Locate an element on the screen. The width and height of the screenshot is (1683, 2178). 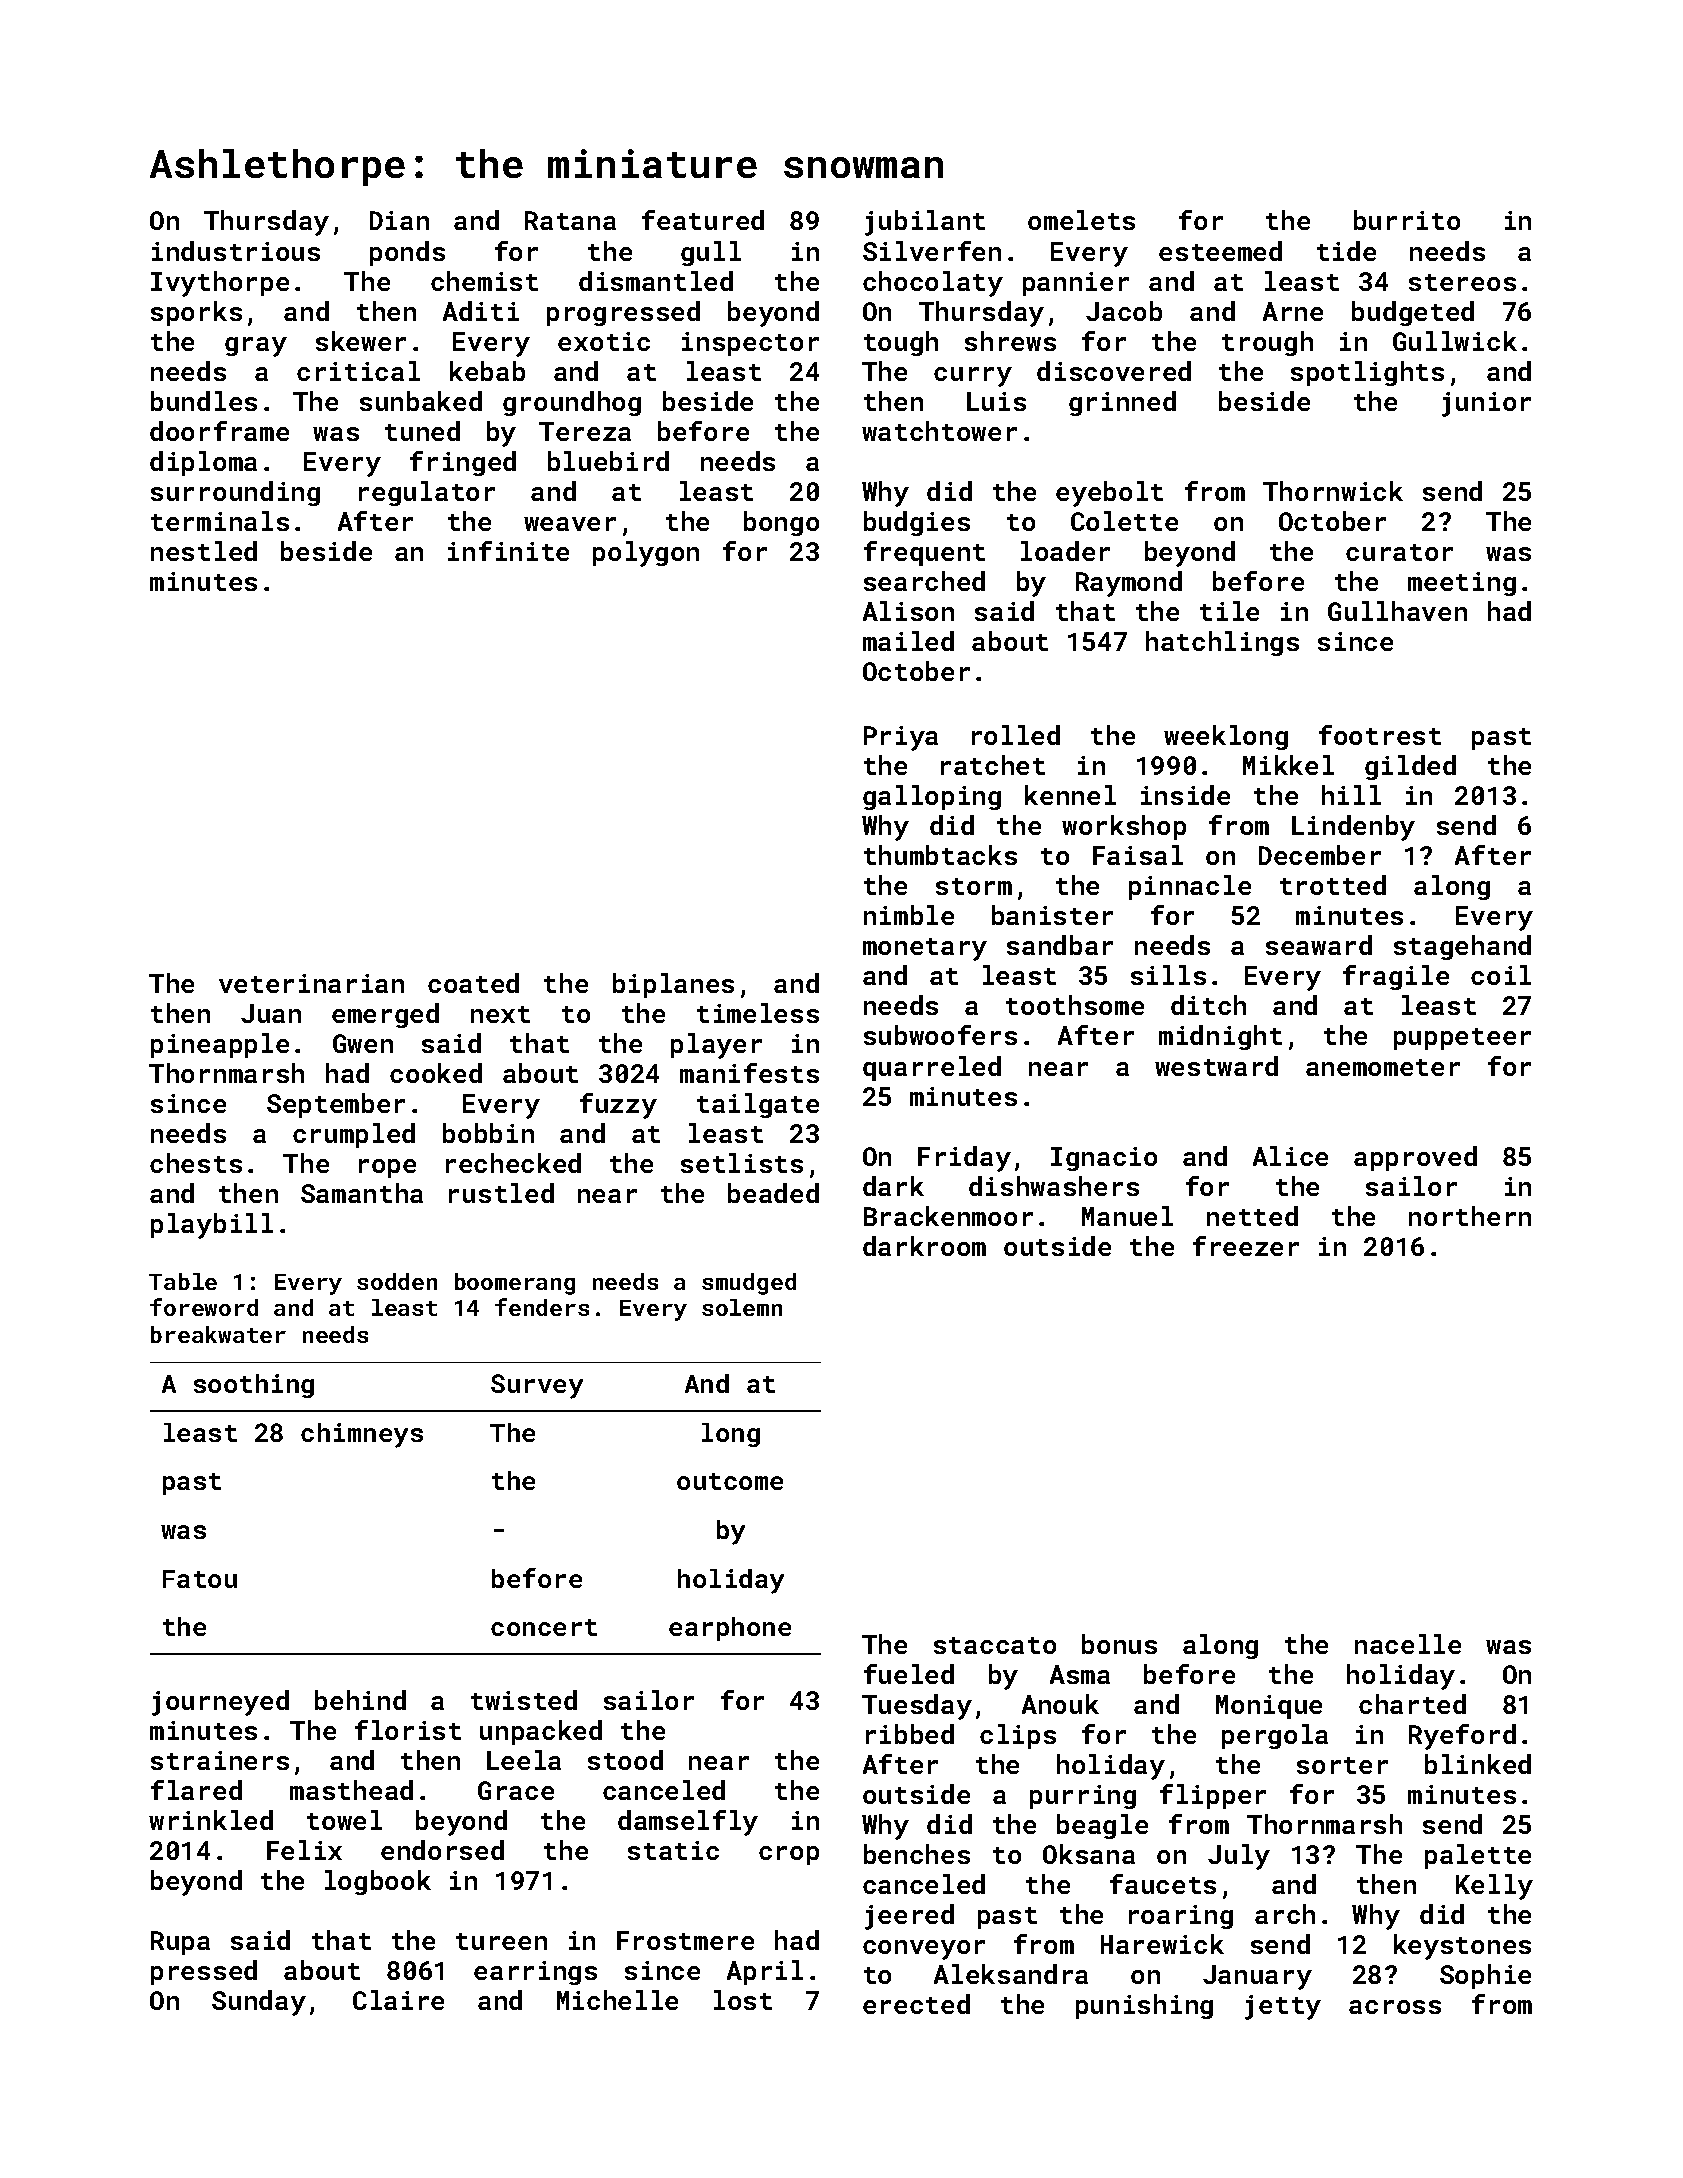
outcome is located at coordinates (730, 1481).
